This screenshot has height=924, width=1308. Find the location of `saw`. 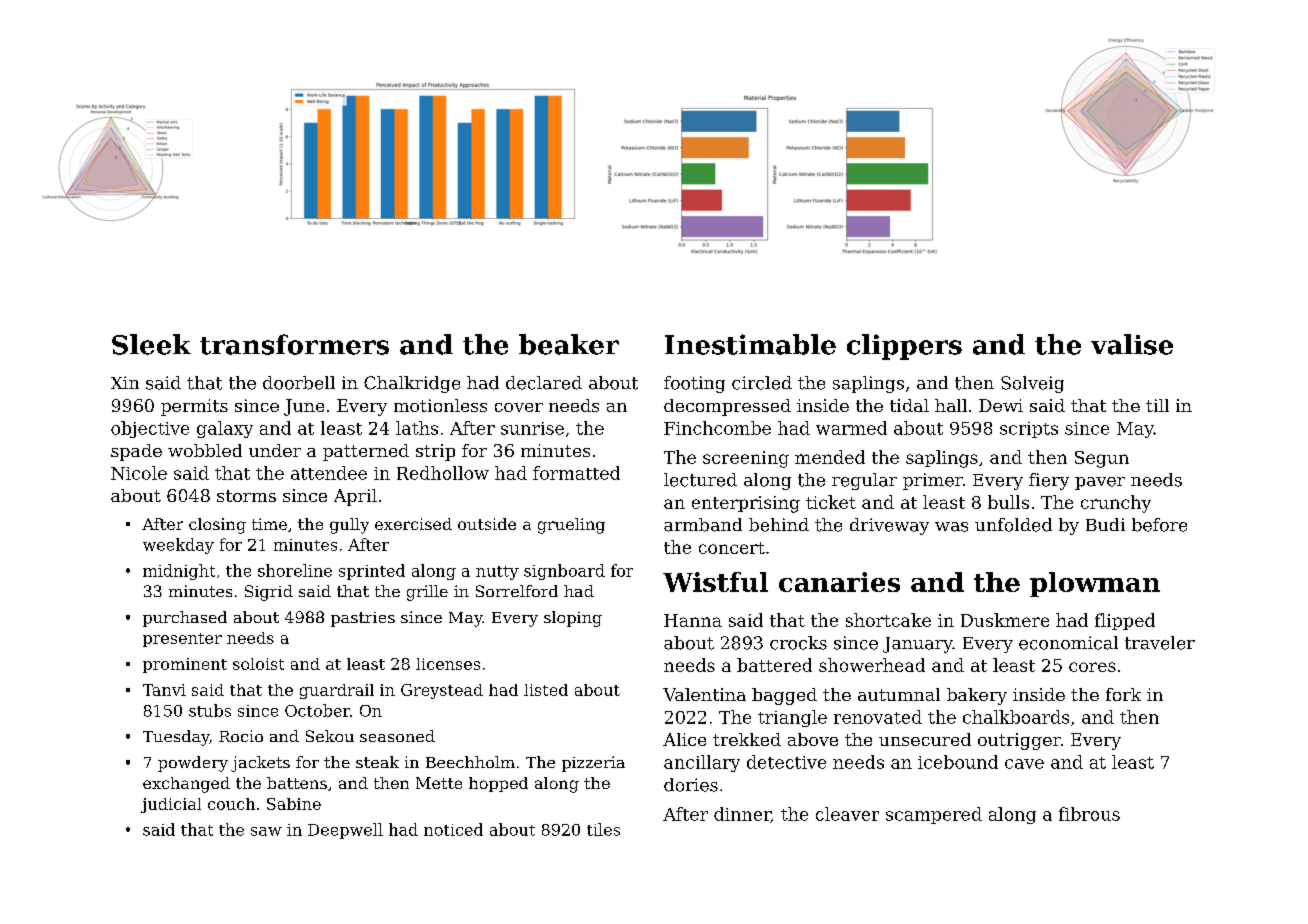

saw is located at coordinates (266, 831).
